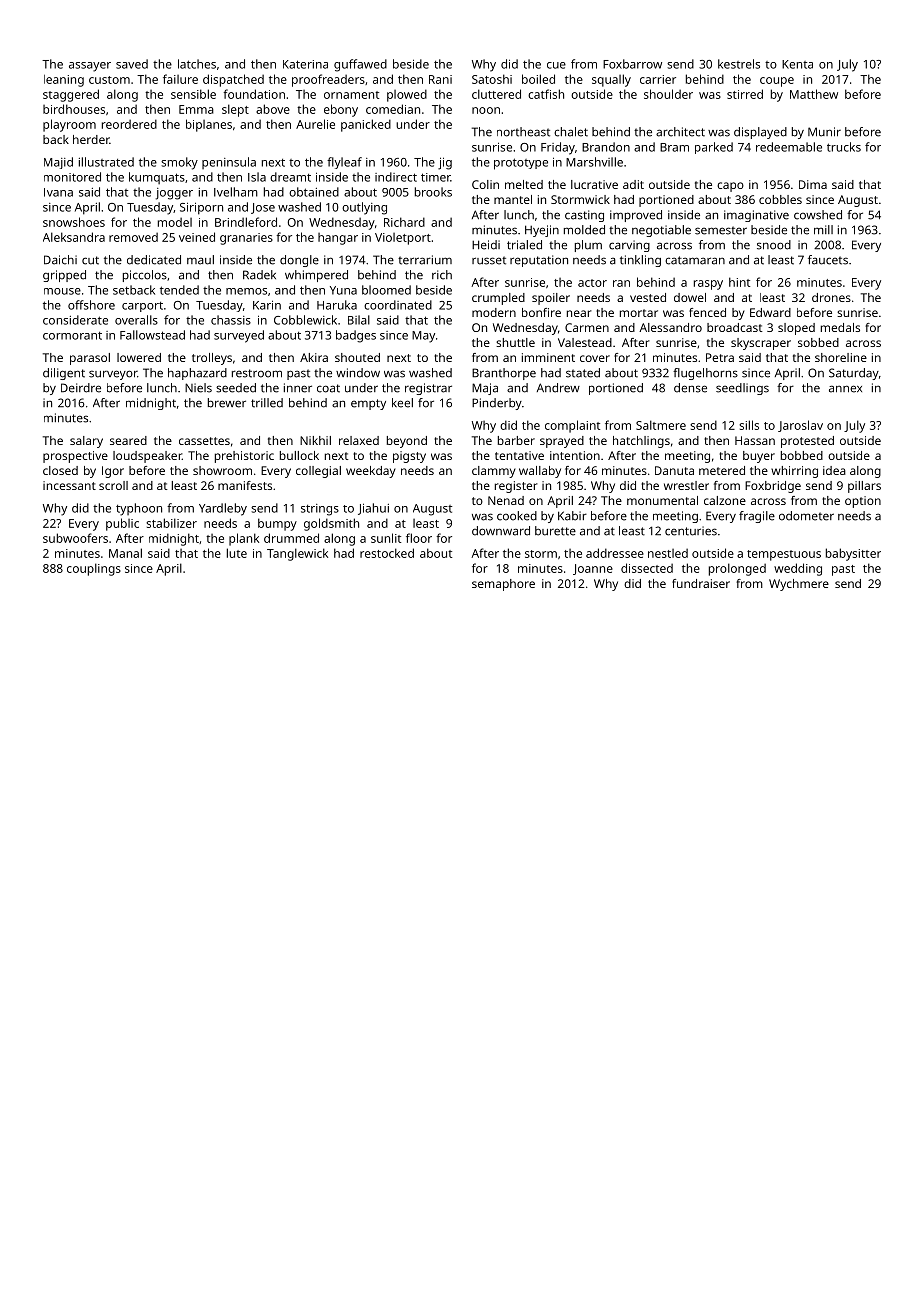 The image size is (924, 1308). What do you see at coordinates (844, 147) in the screenshot?
I see `trucks` at bounding box center [844, 147].
